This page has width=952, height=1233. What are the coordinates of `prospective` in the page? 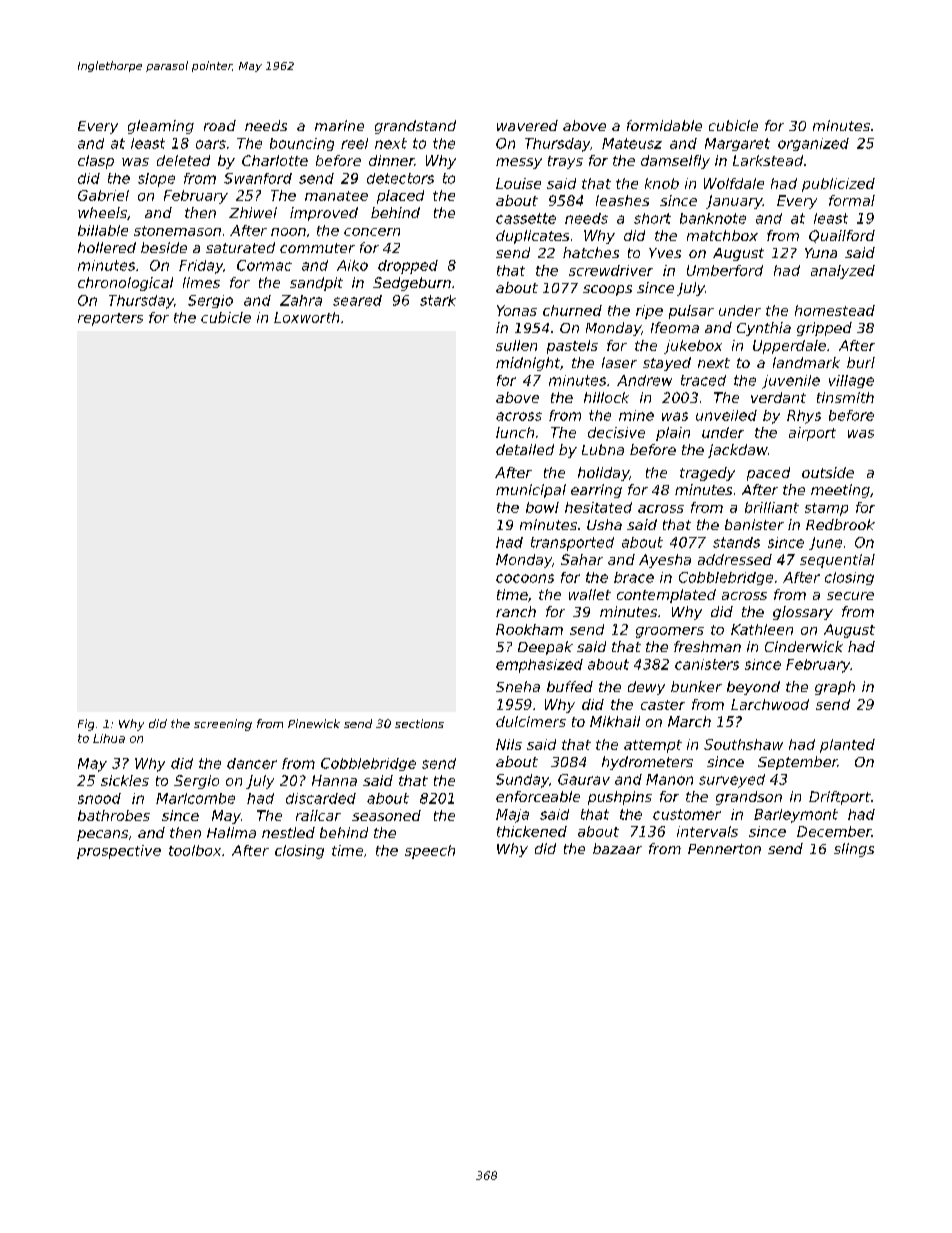 It's located at (119, 852).
